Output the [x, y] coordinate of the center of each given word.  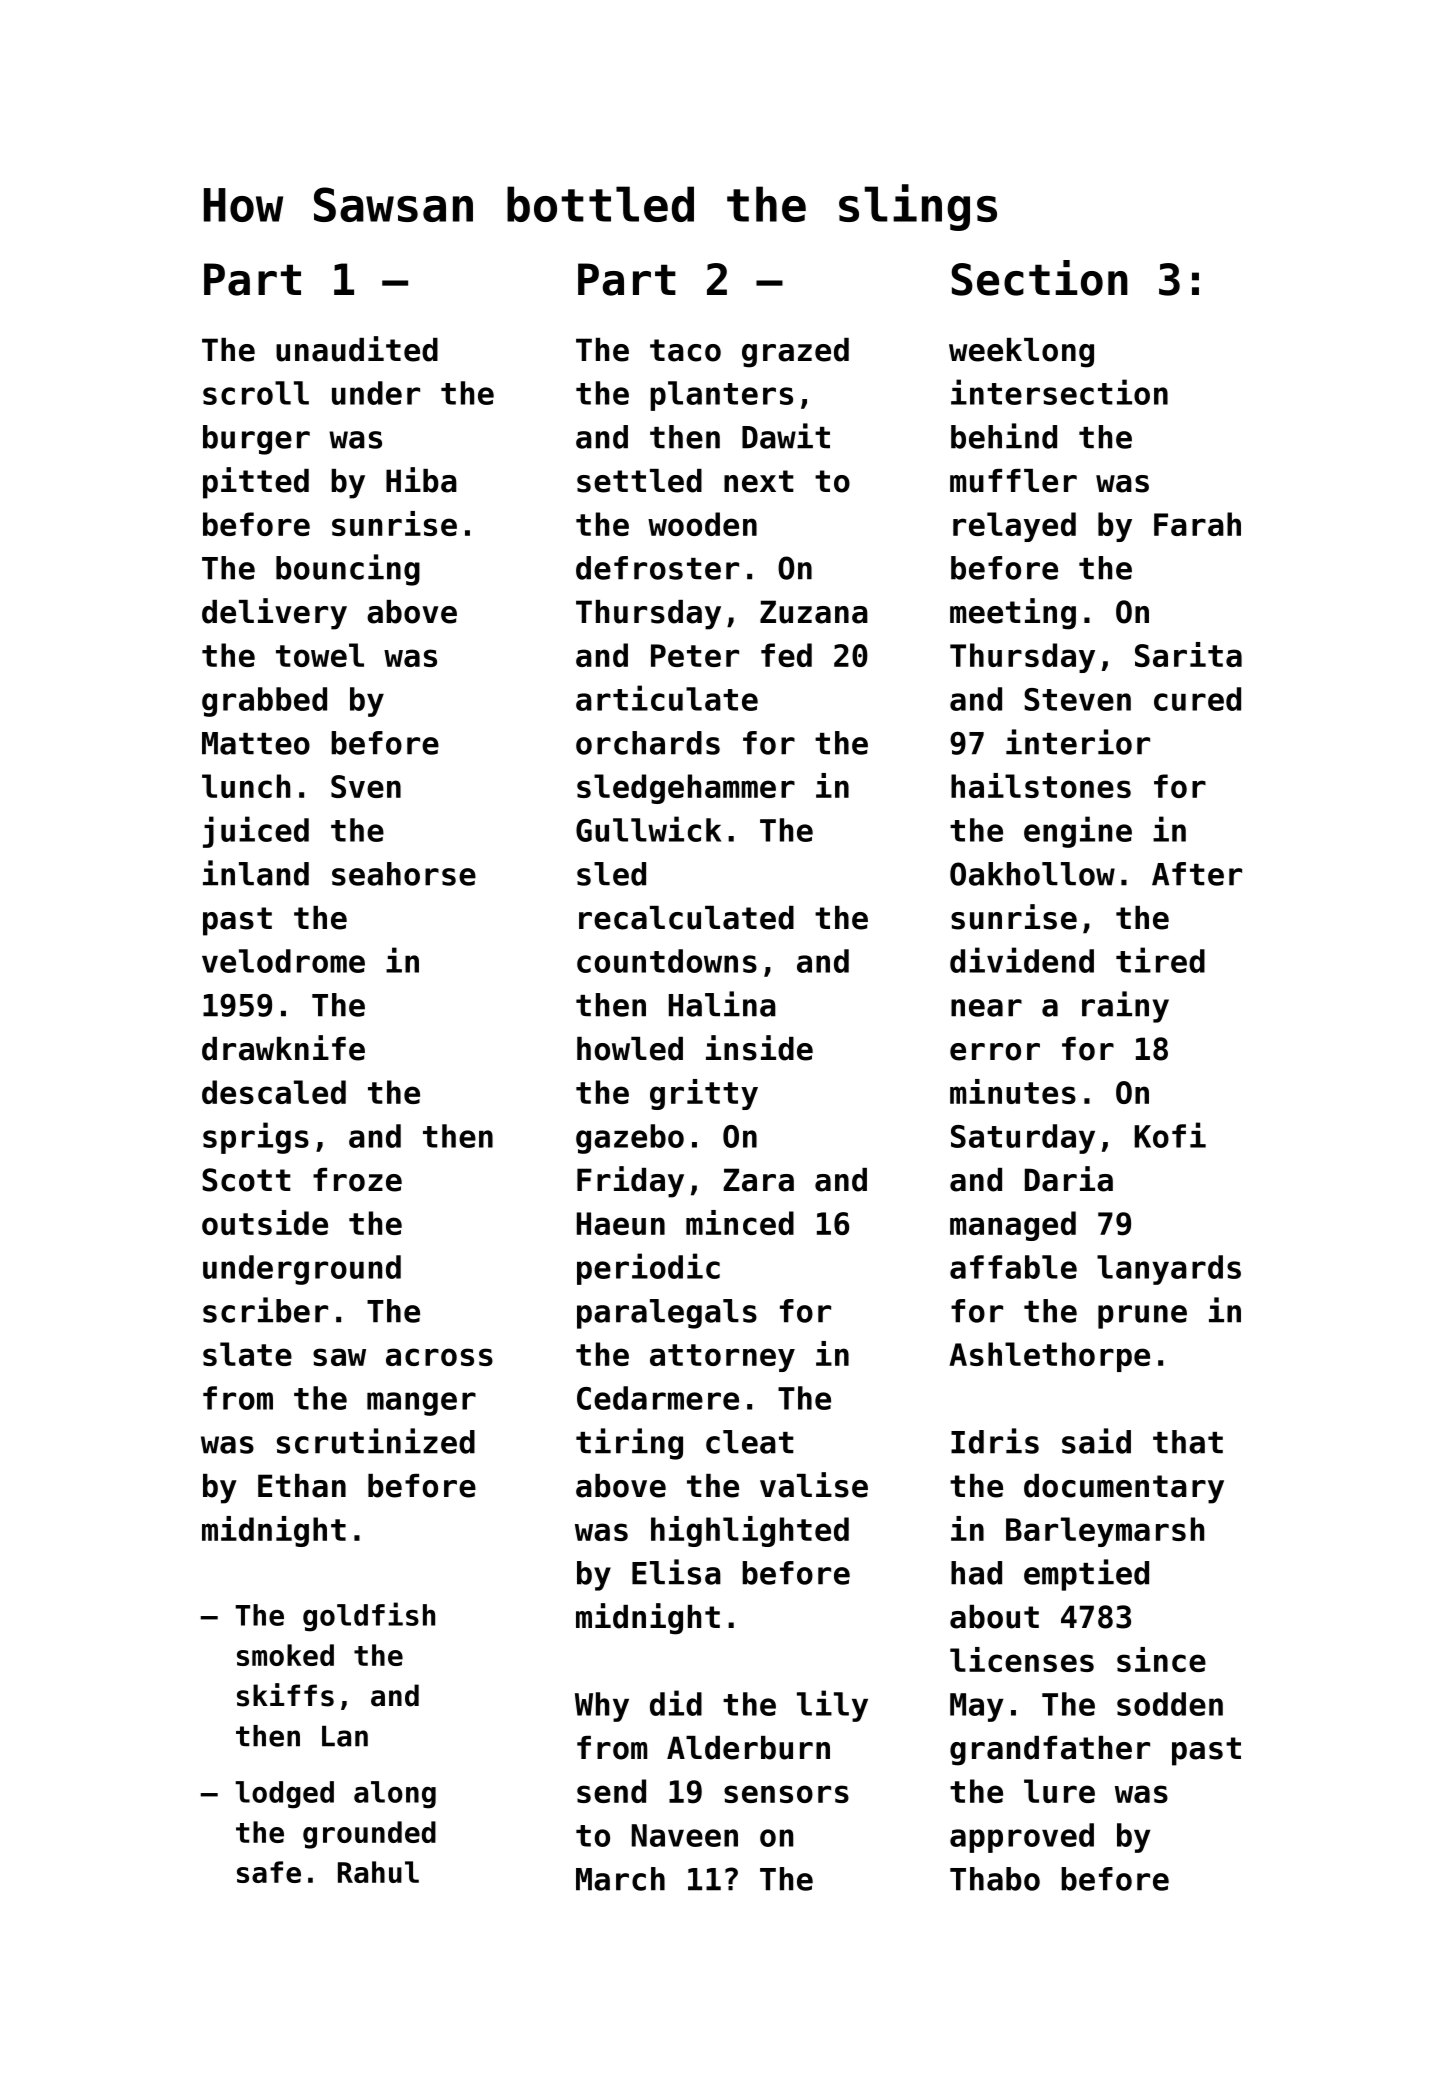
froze [357, 1180]
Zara [758, 1180]
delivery [274, 614]
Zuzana [814, 612]
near [986, 1008]
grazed [795, 353]
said [1096, 1441]
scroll [256, 393]
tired [1160, 960]
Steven [1077, 699]
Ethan [302, 1486]
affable [1013, 1267]
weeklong [1021, 353]
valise [814, 1485]
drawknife [283, 1048]
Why [602, 1707]
